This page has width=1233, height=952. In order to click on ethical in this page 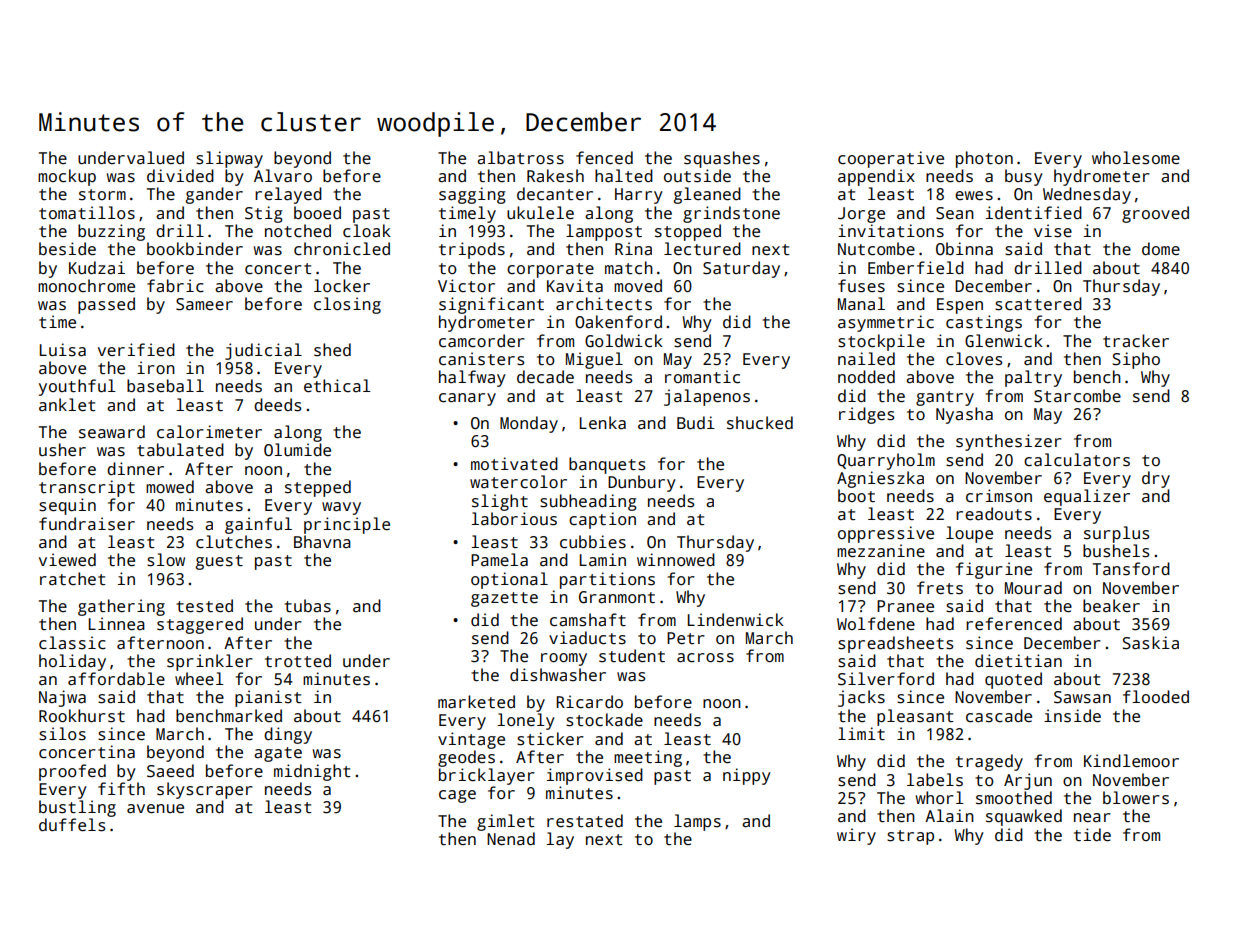, I will do `click(337, 386)`.
